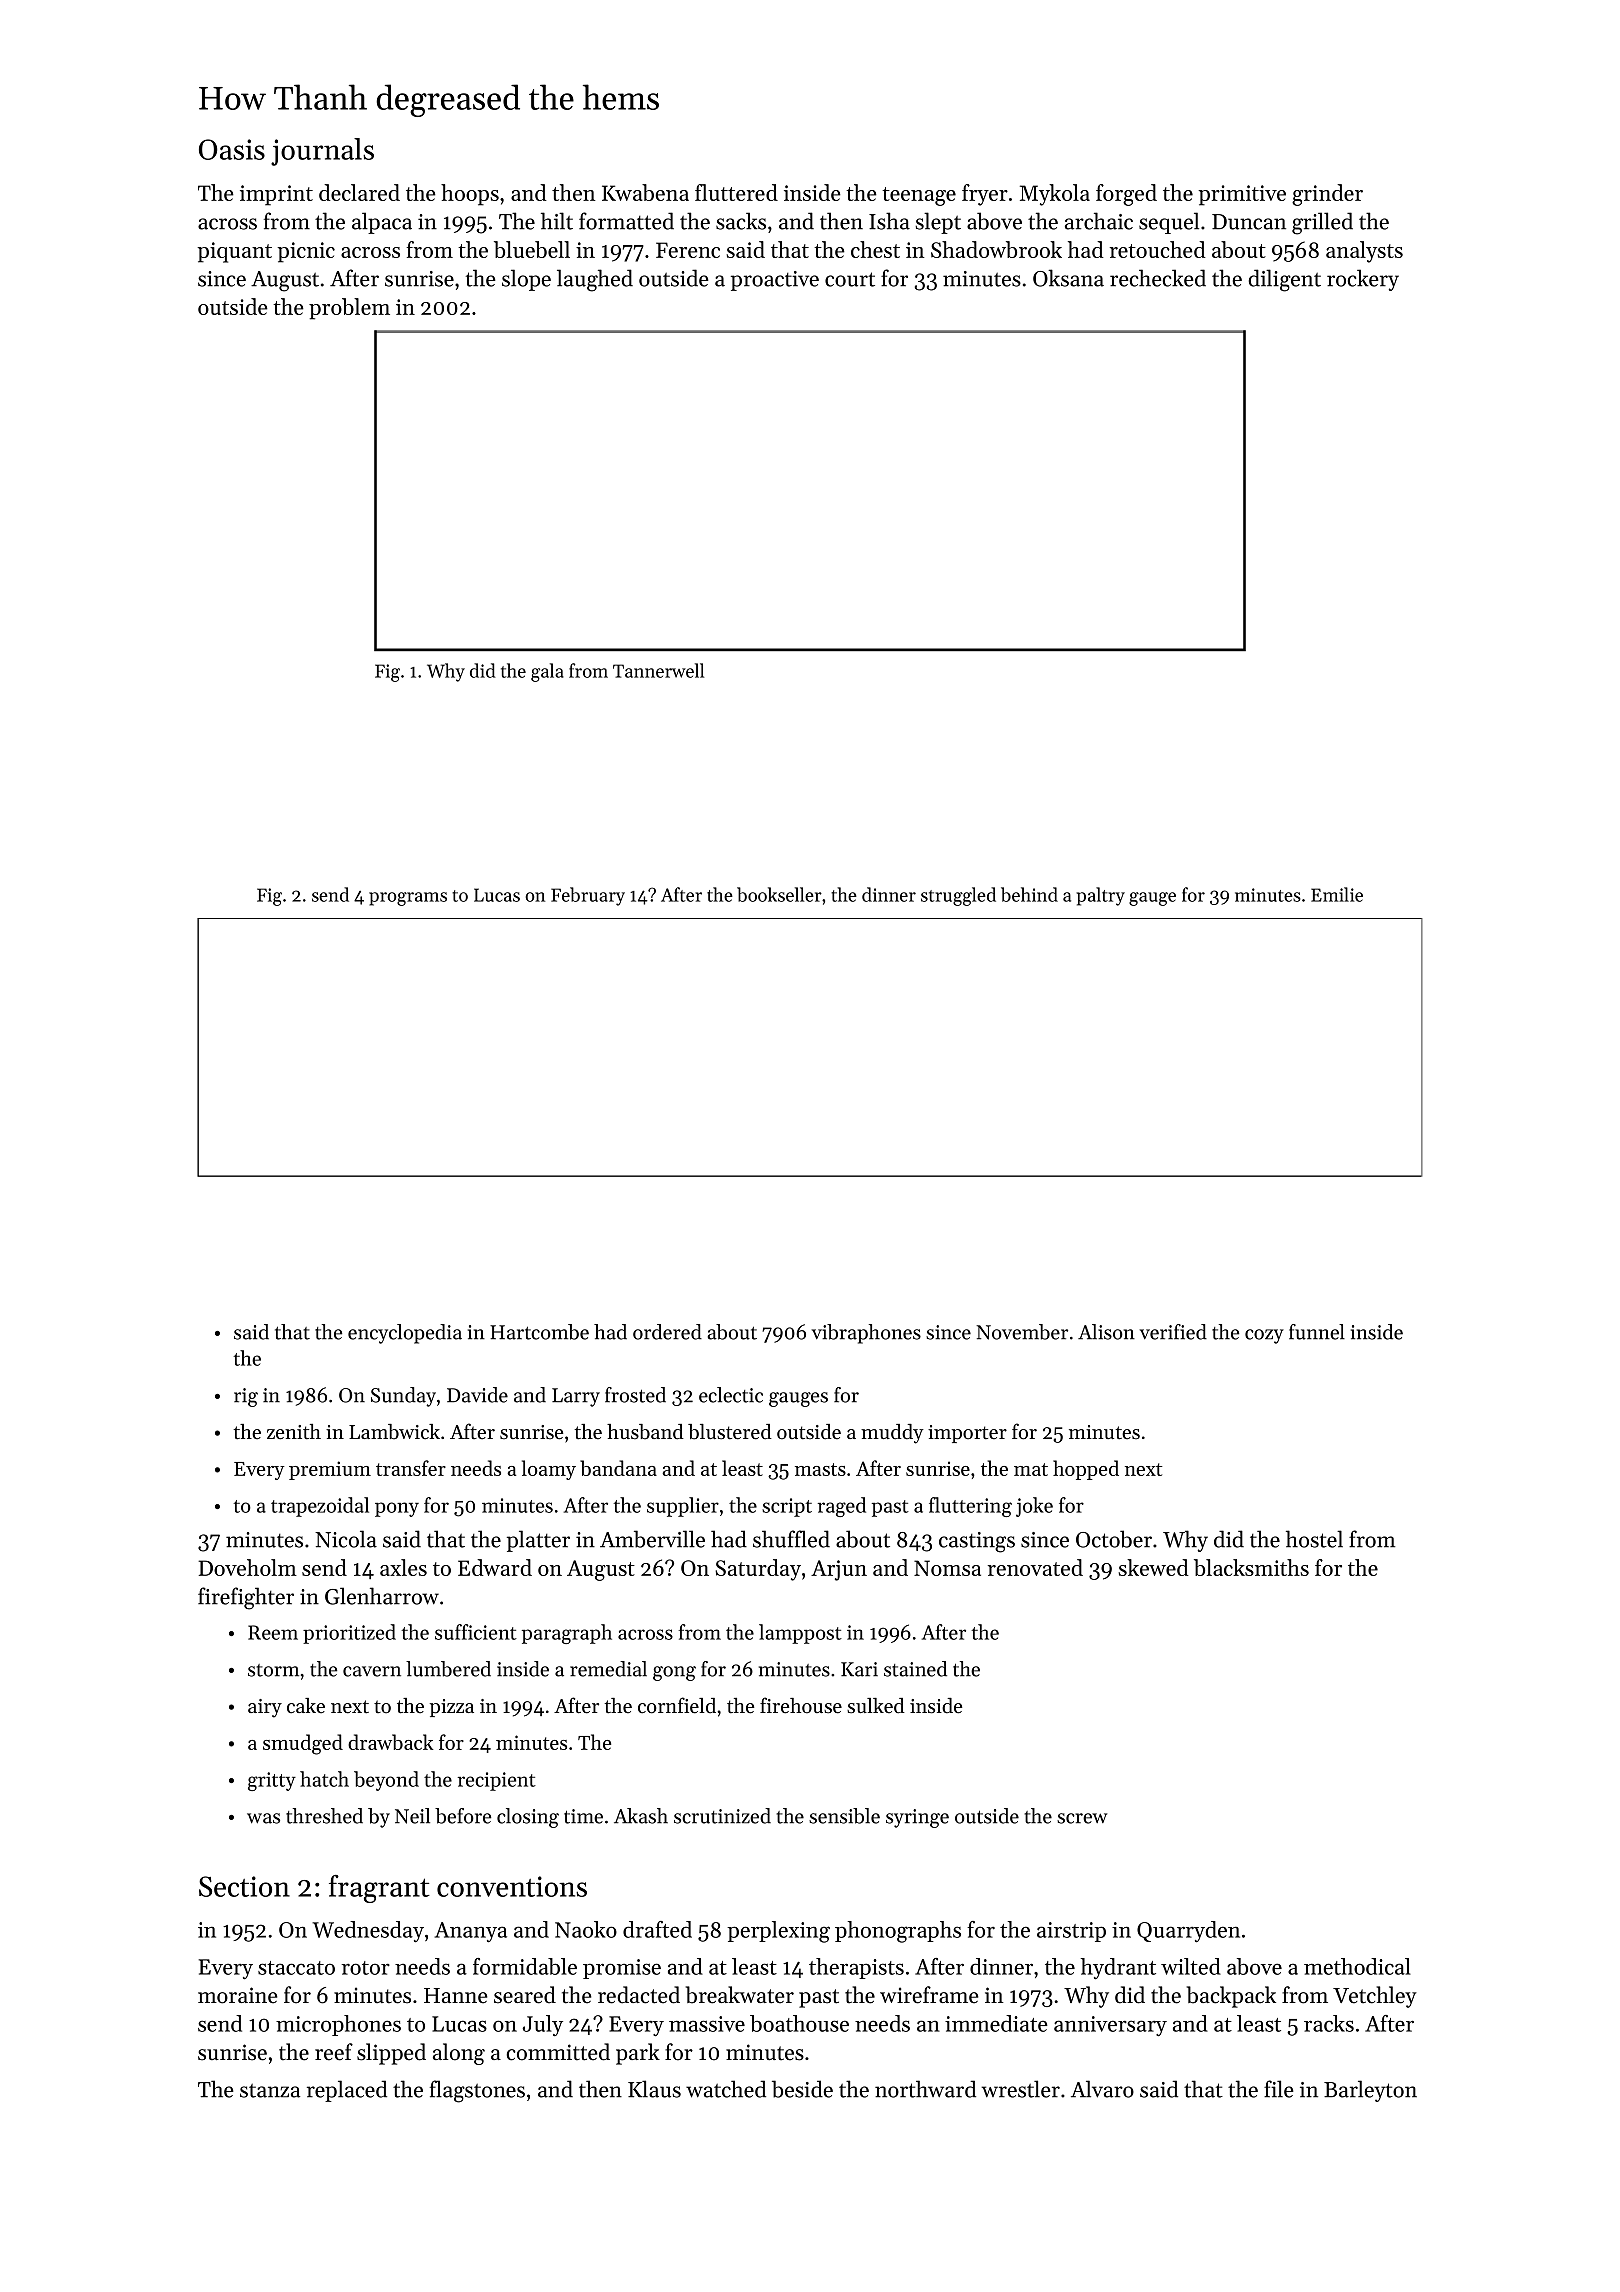 The width and height of the page is (1620, 2292). I want to click on Ferenc, so click(688, 250).
